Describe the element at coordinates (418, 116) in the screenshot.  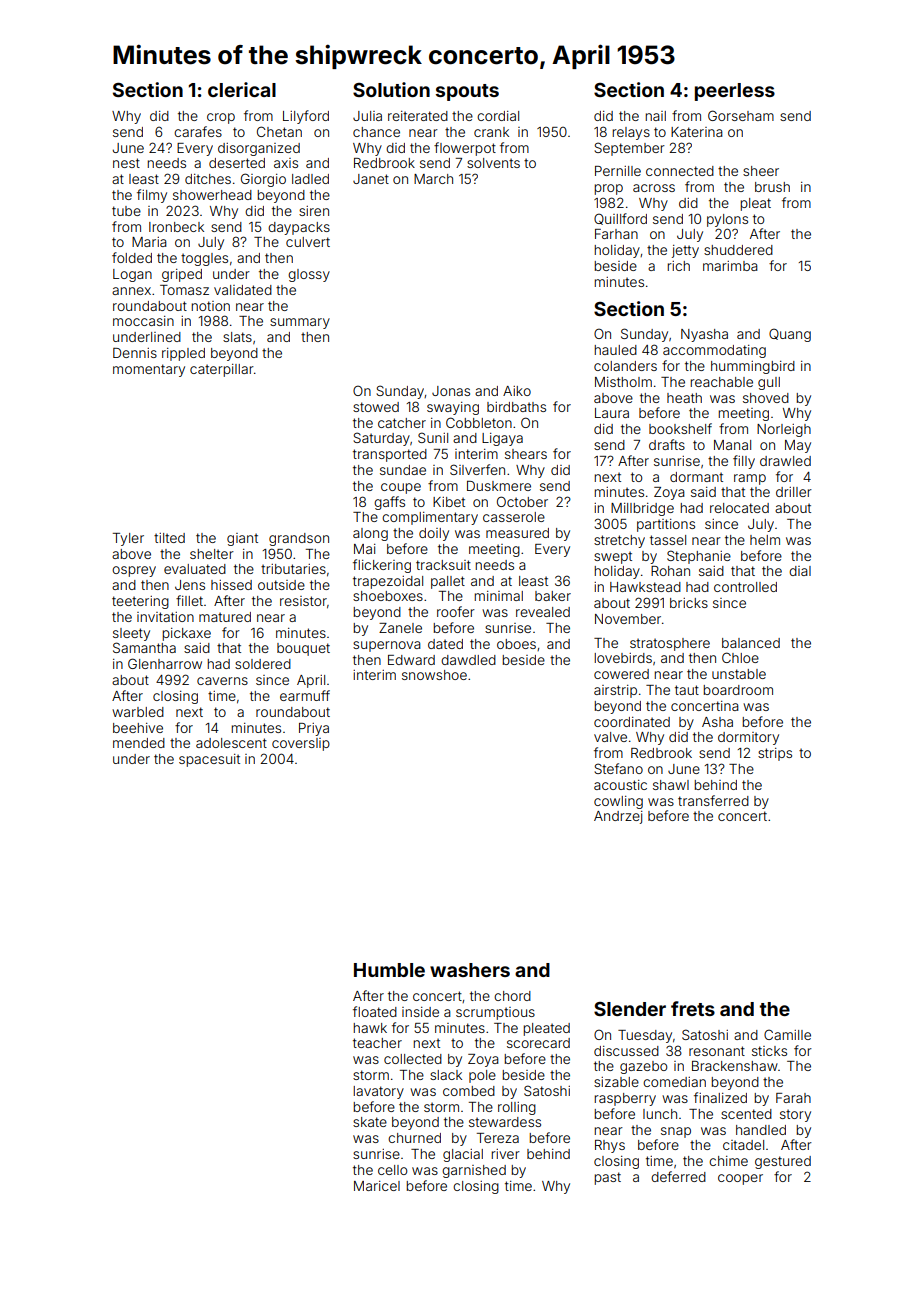
I see `reiterated` at that location.
